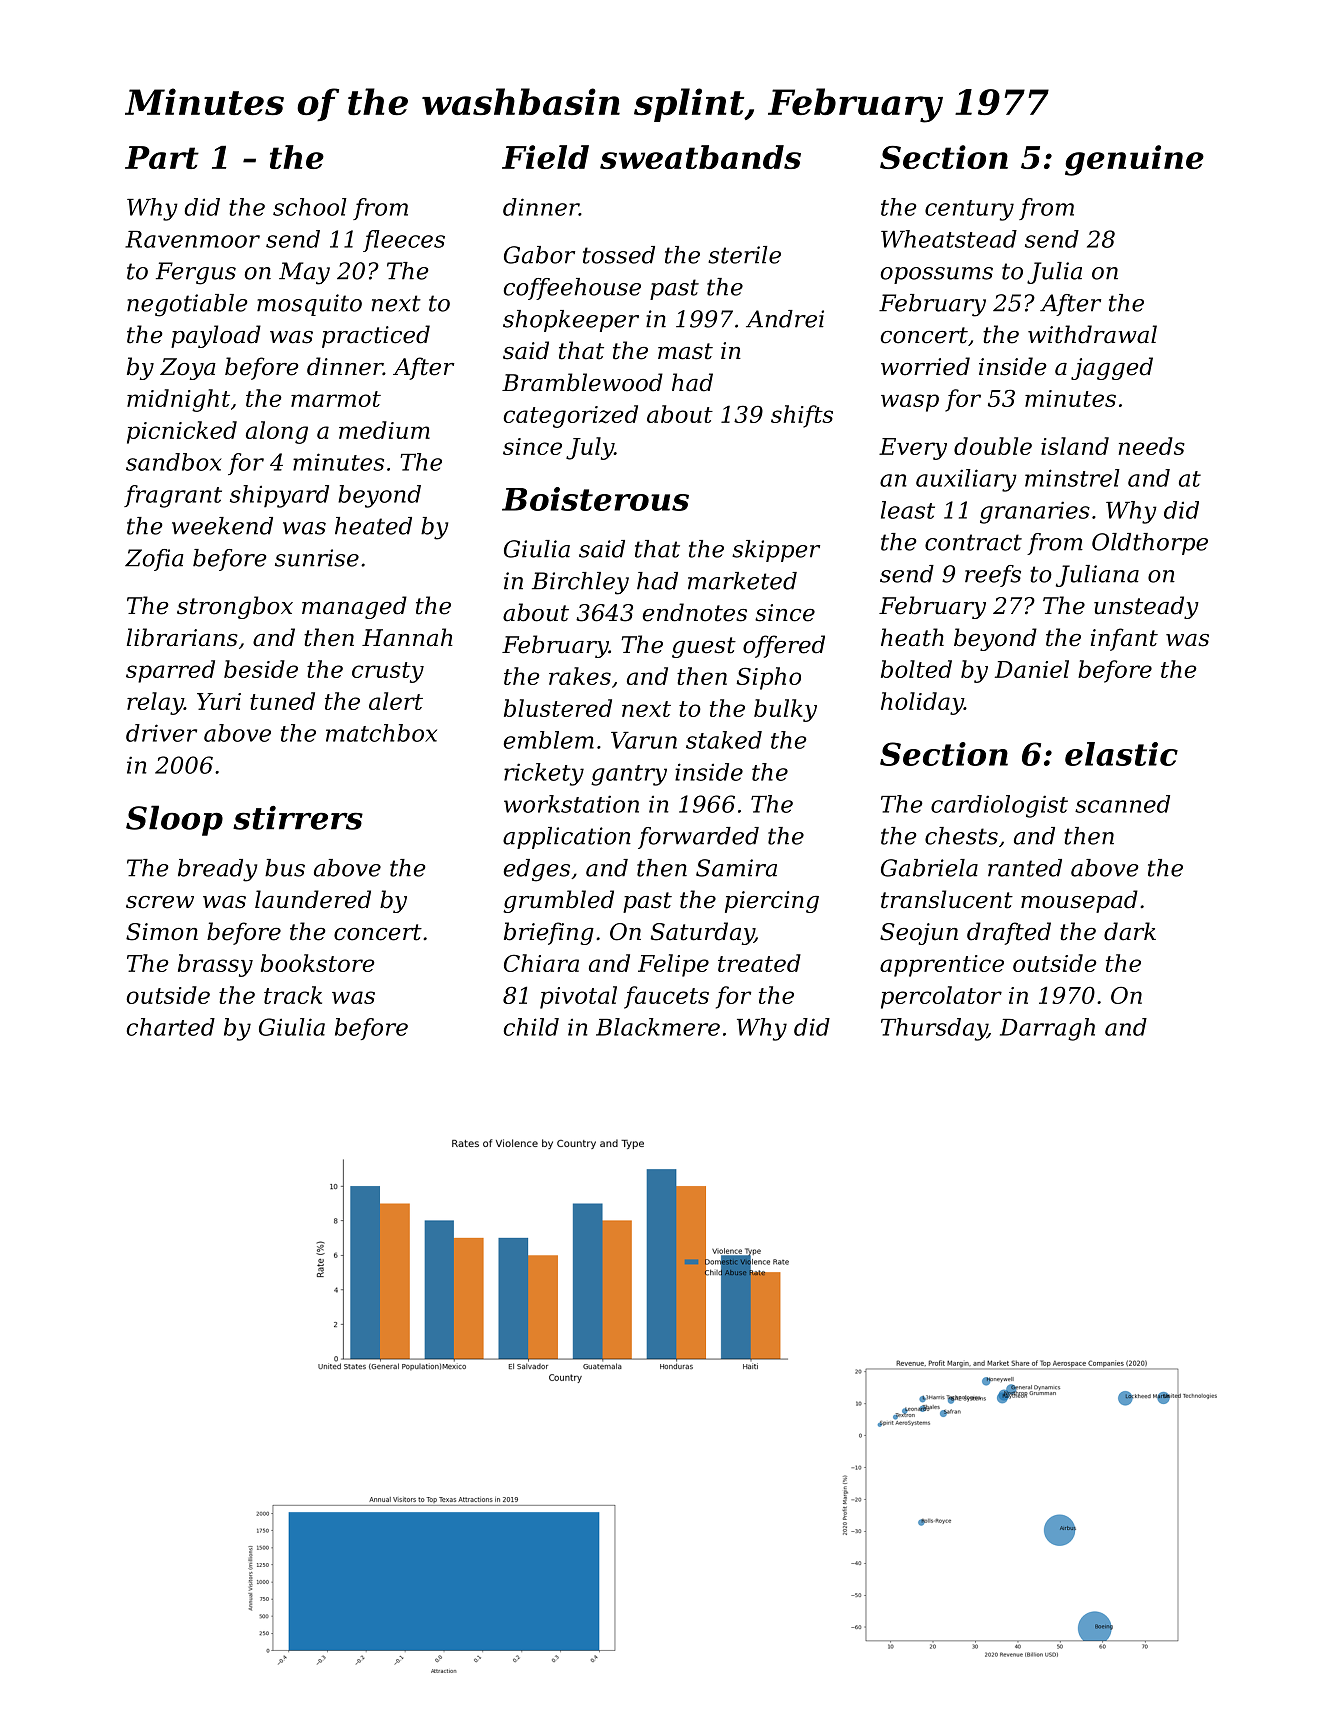 This page has height=1730, width=1337. I want to click on track, so click(293, 995).
